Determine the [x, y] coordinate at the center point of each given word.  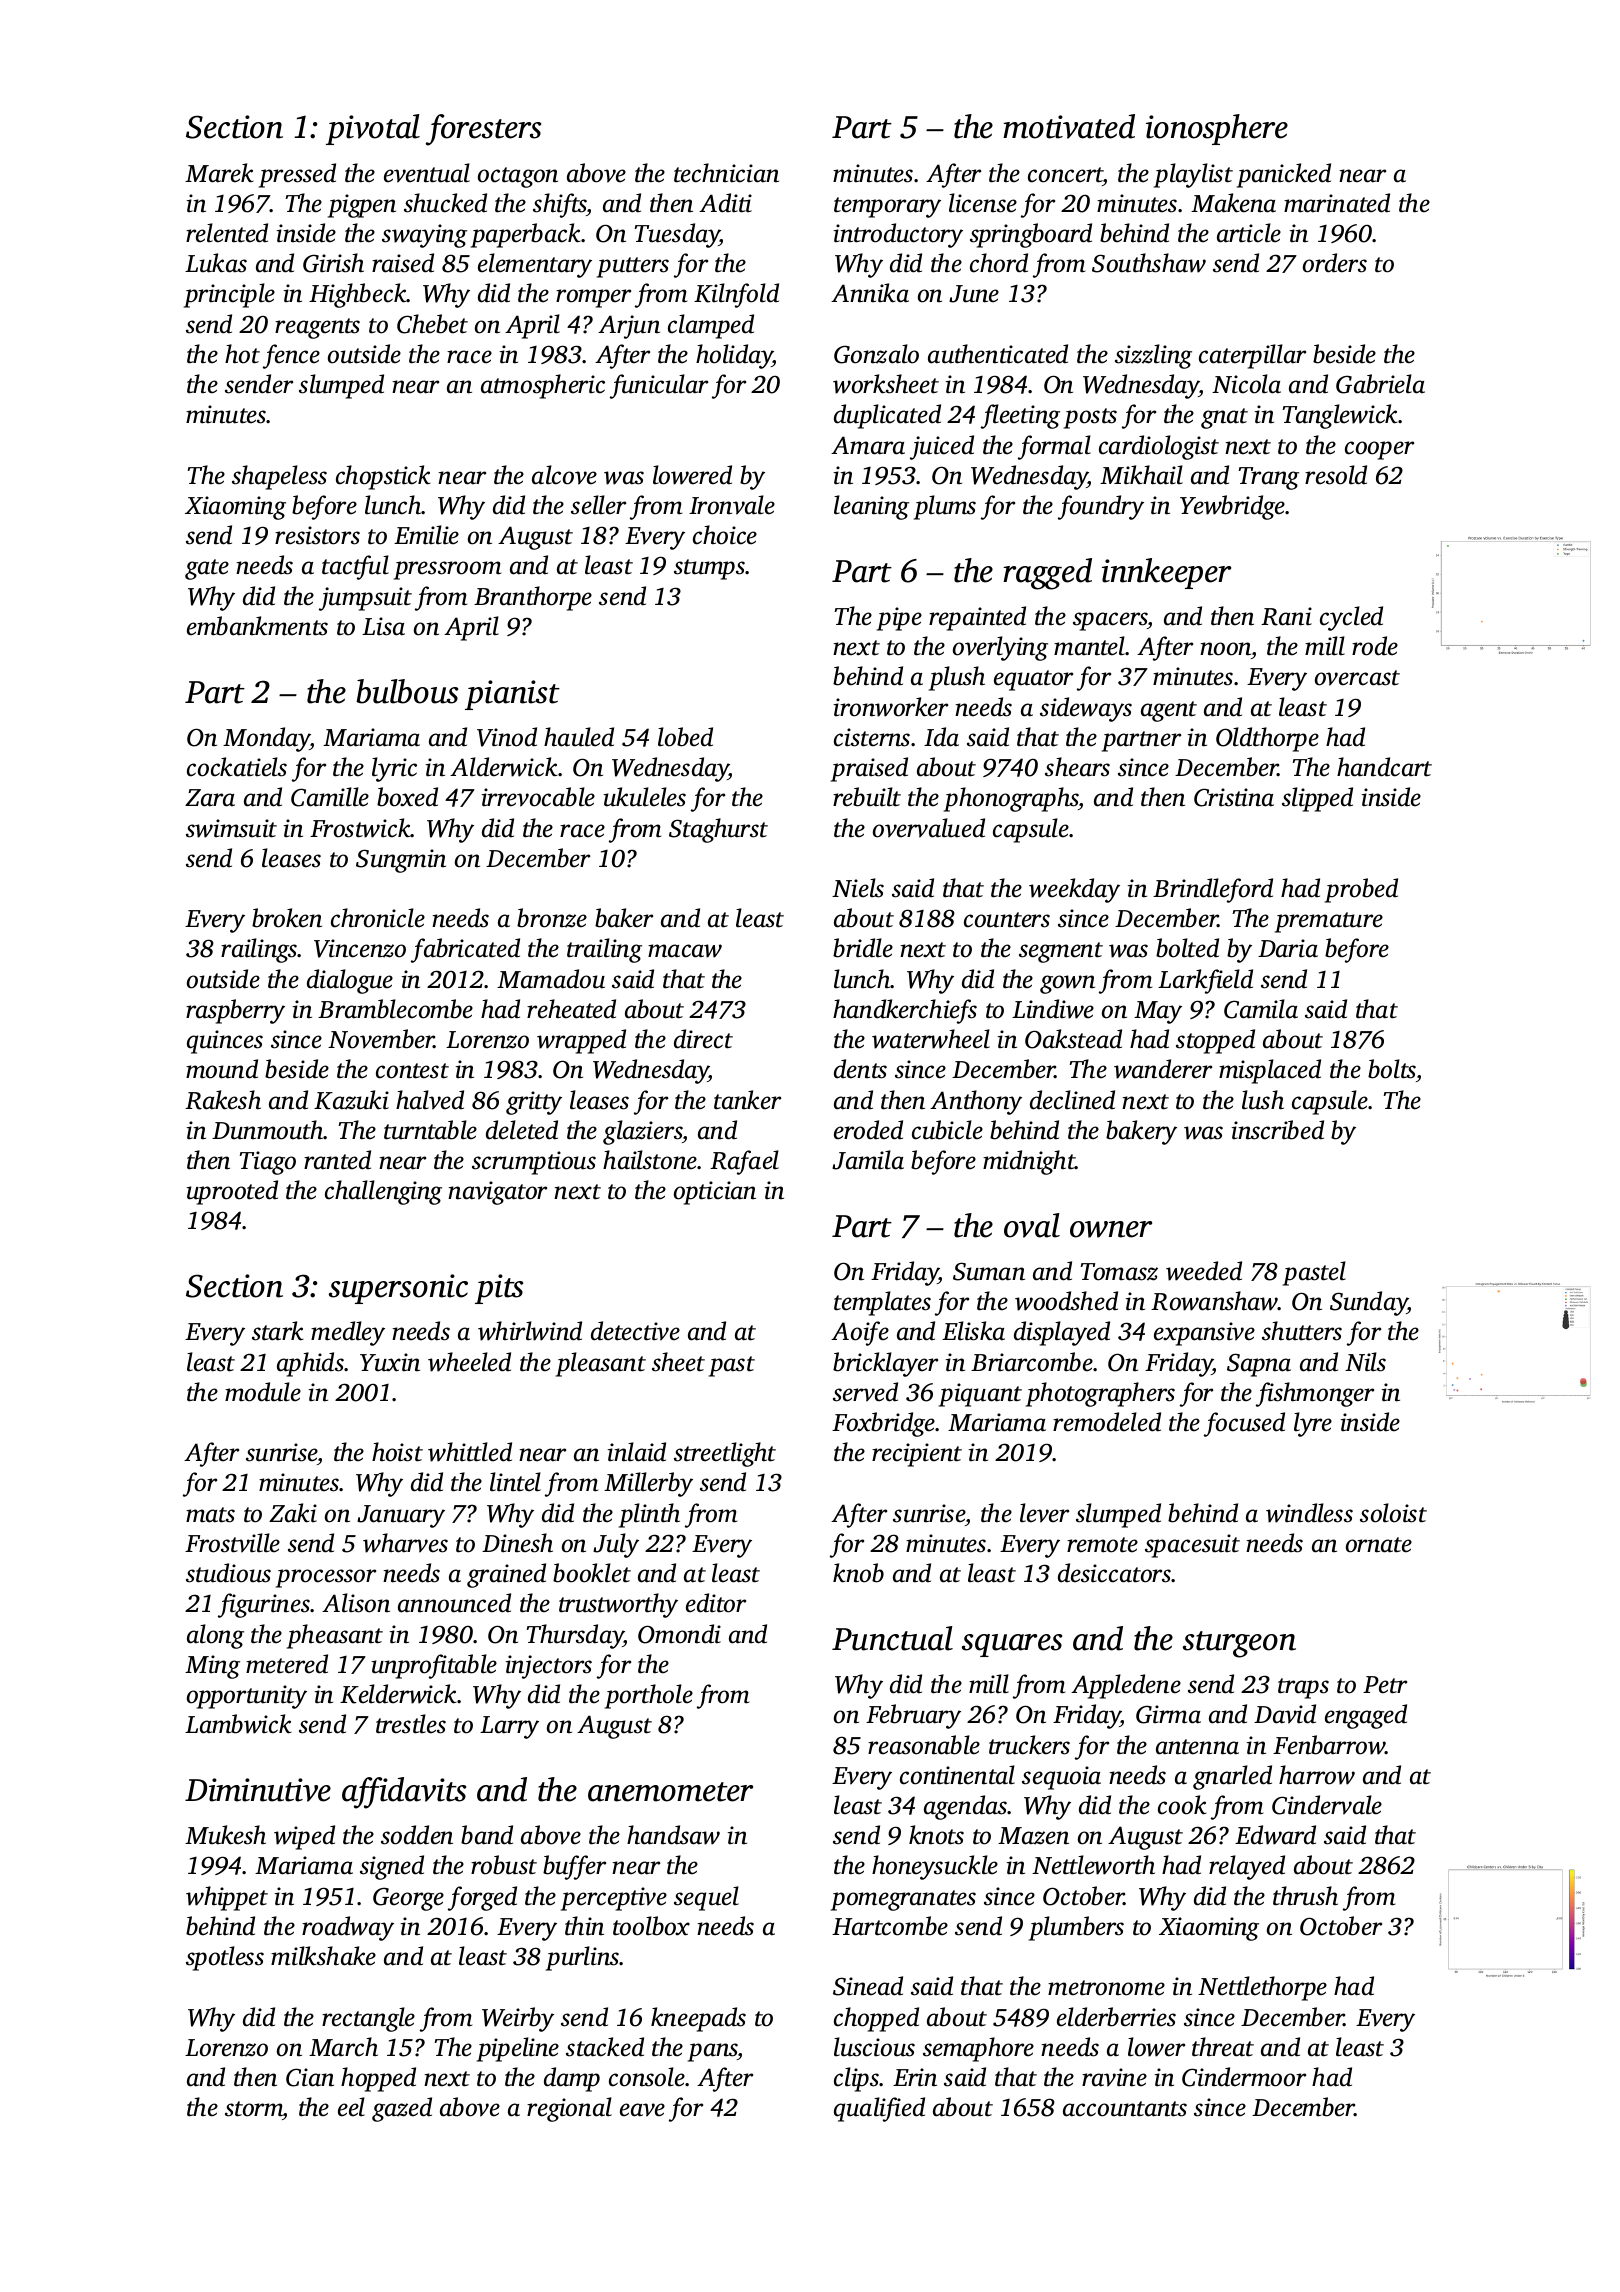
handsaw [673, 1835]
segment [1061, 952]
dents [860, 1069]
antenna [1197, 1747]
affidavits [404, 1793]
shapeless [279, 477]
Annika [870, 293]
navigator [497, 1193]
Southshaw [1149, 263]
